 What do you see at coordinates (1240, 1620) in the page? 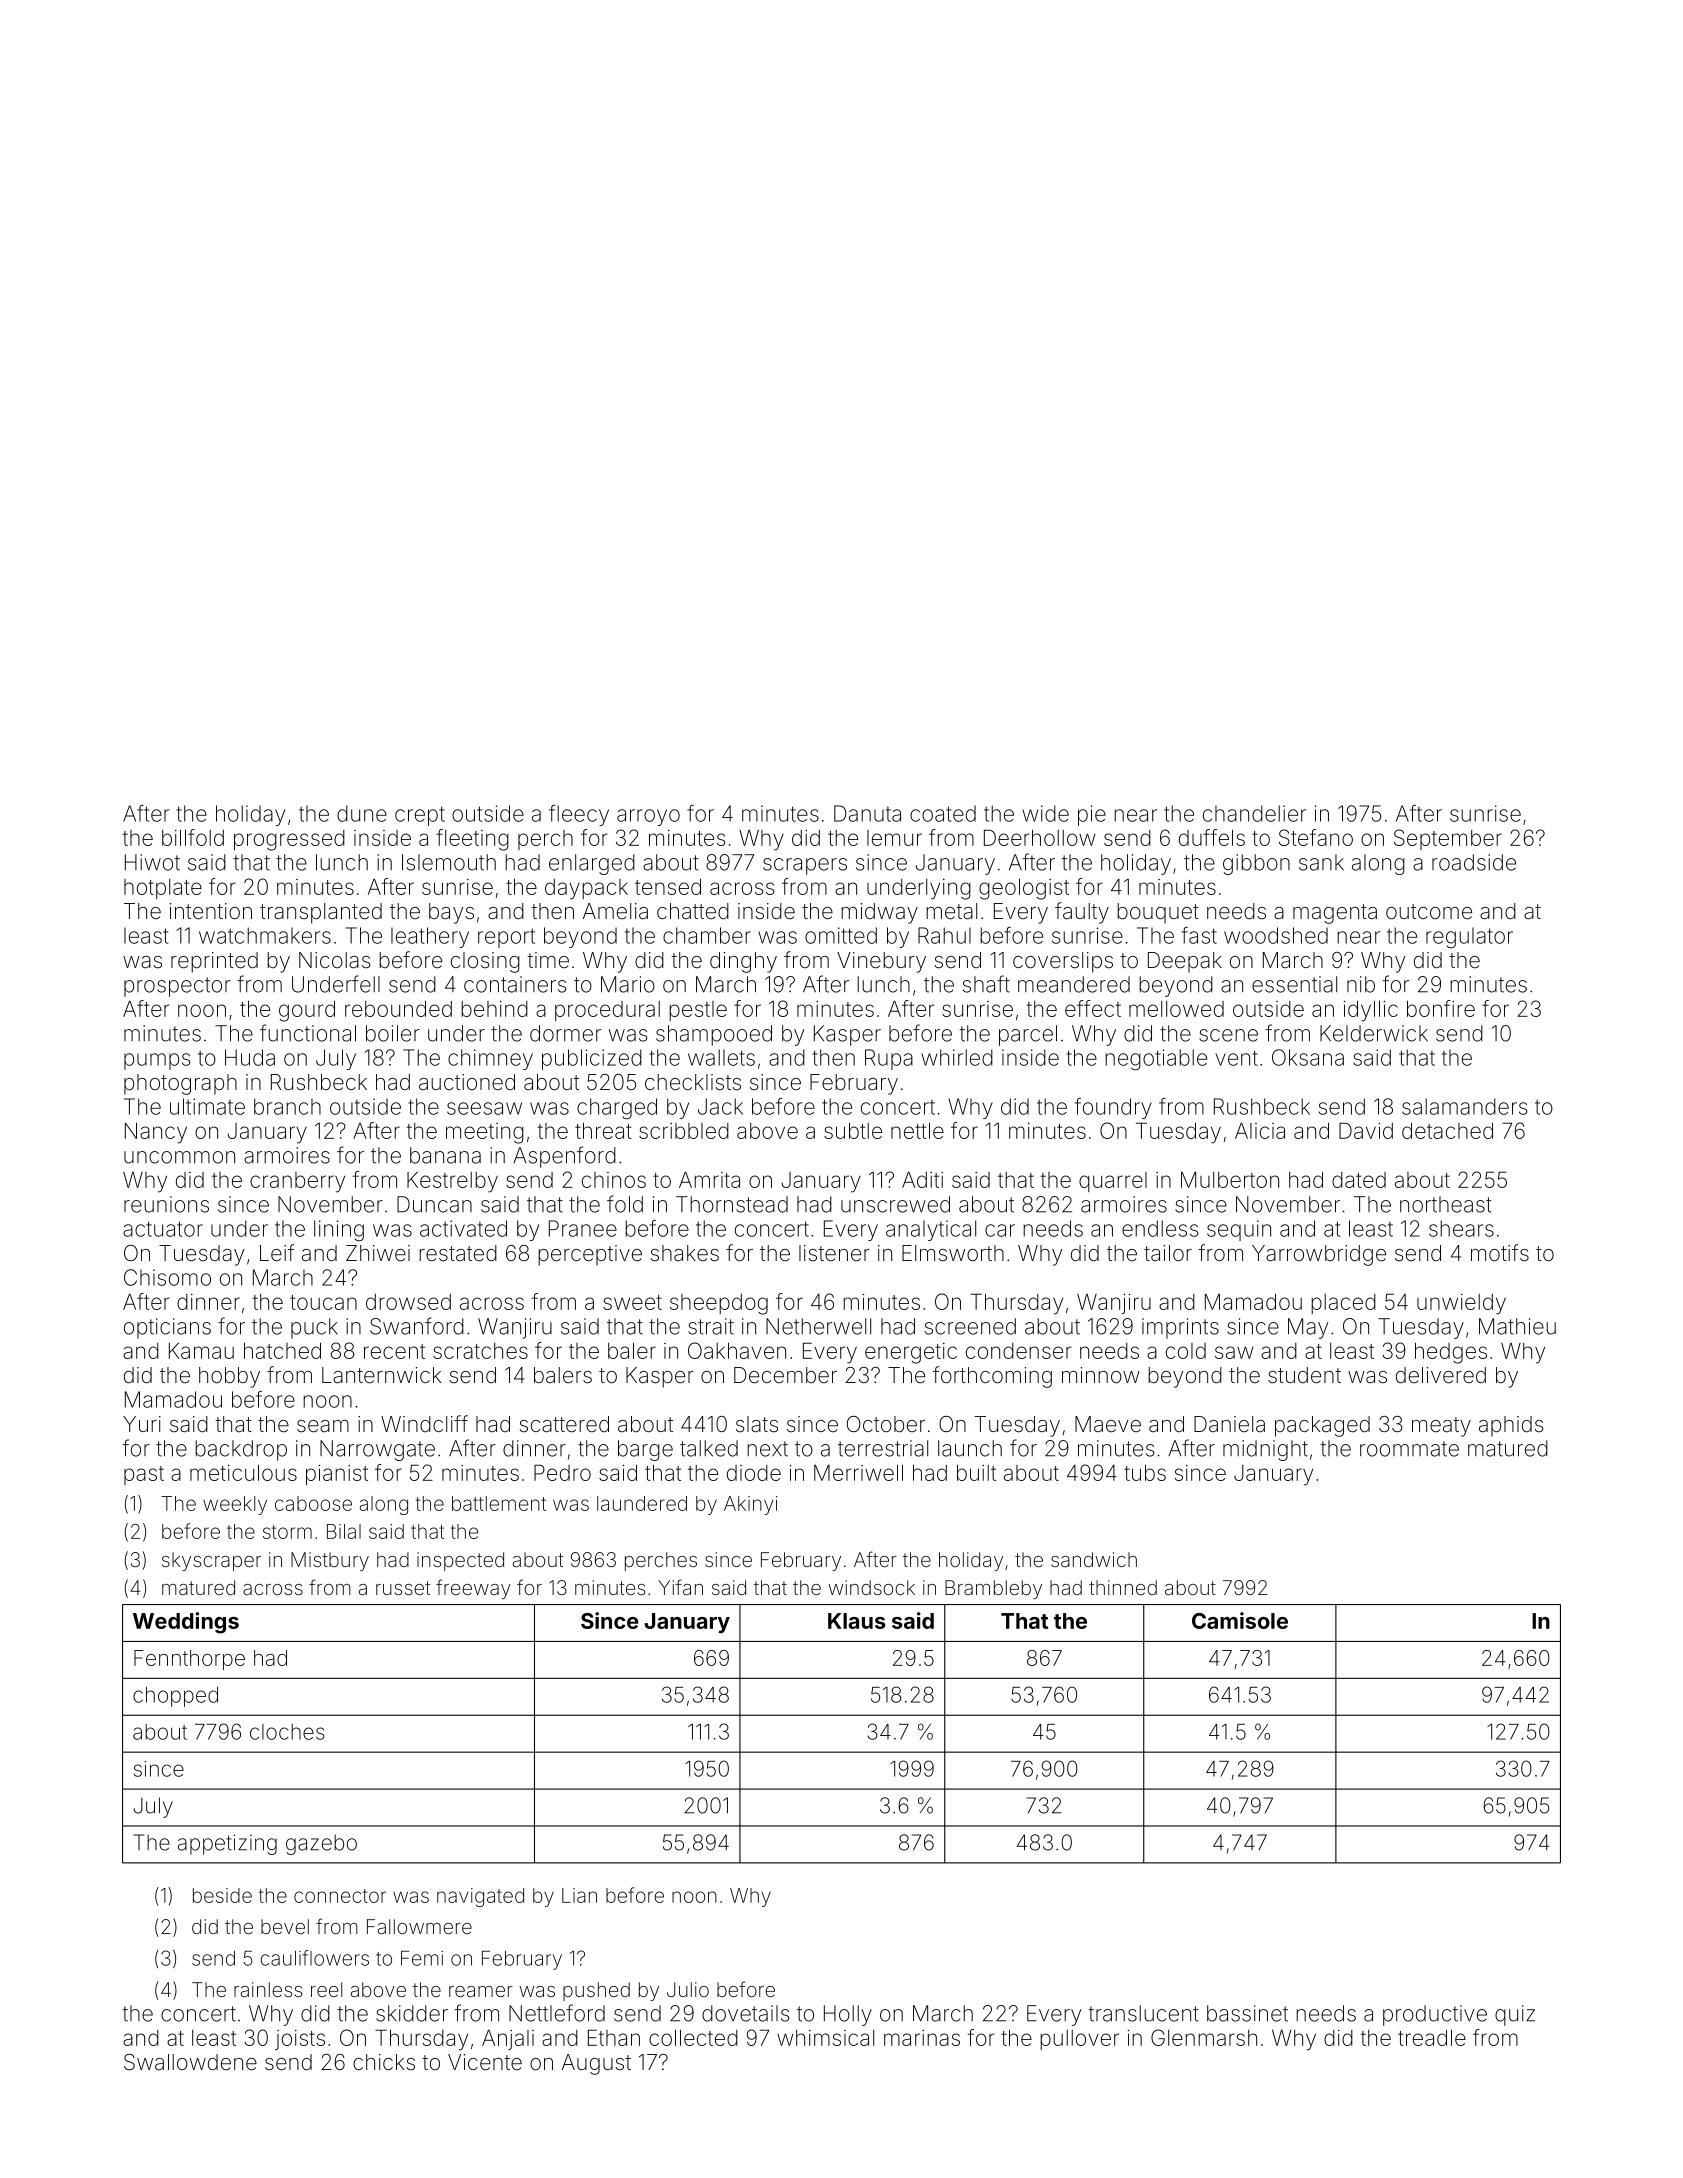
I see `Camisole` at bounding box center [1240, 1620].
